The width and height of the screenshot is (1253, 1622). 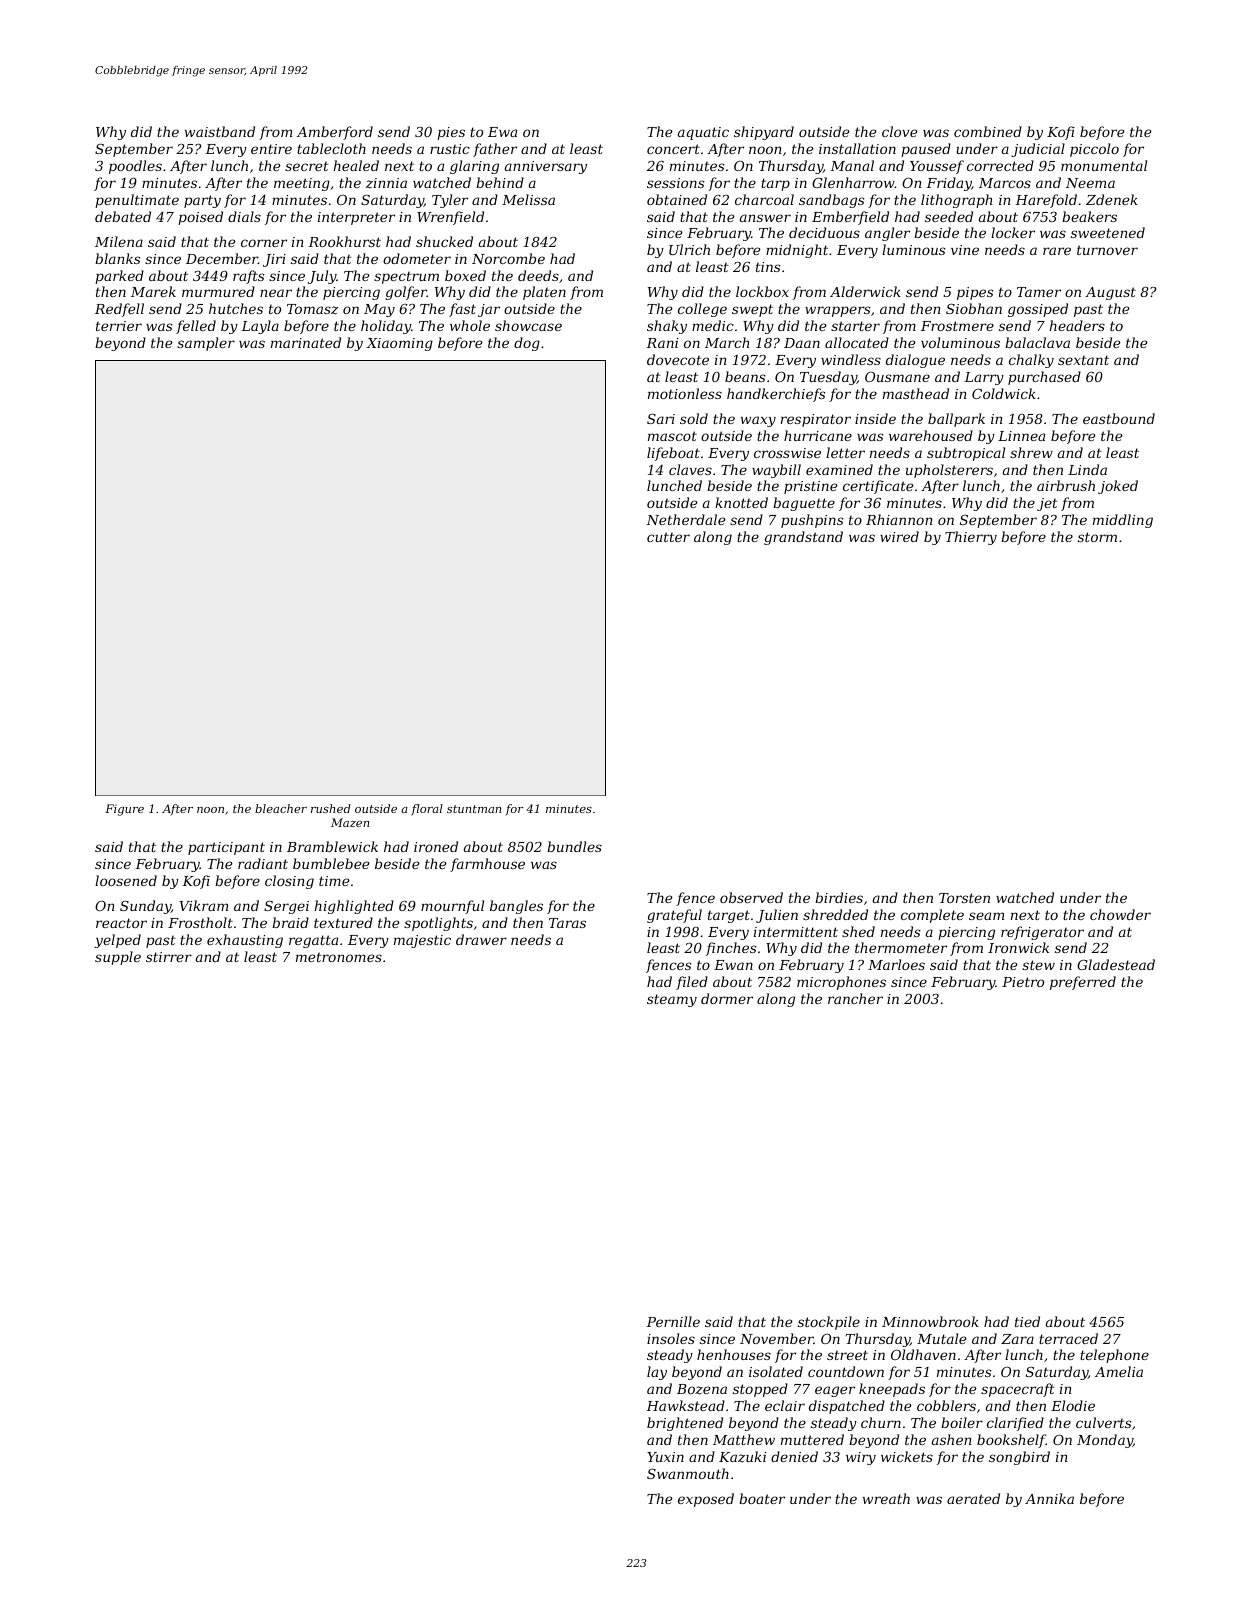 What do you see at coordinates (474, 809) in the screenshot?
I see `stuntman` at bounding box center [474, 809].
